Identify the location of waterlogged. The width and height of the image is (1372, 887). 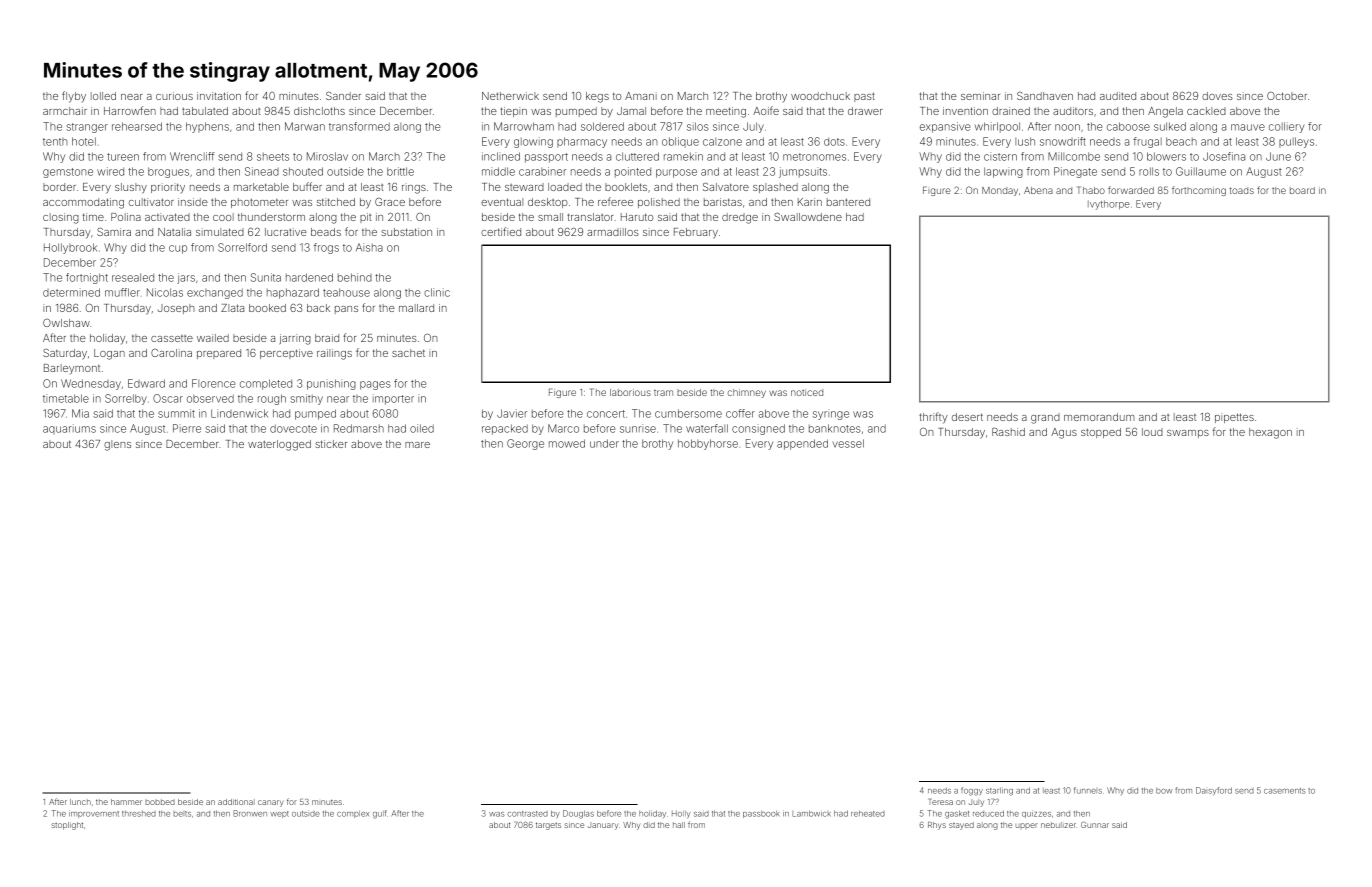
(279, 445).
